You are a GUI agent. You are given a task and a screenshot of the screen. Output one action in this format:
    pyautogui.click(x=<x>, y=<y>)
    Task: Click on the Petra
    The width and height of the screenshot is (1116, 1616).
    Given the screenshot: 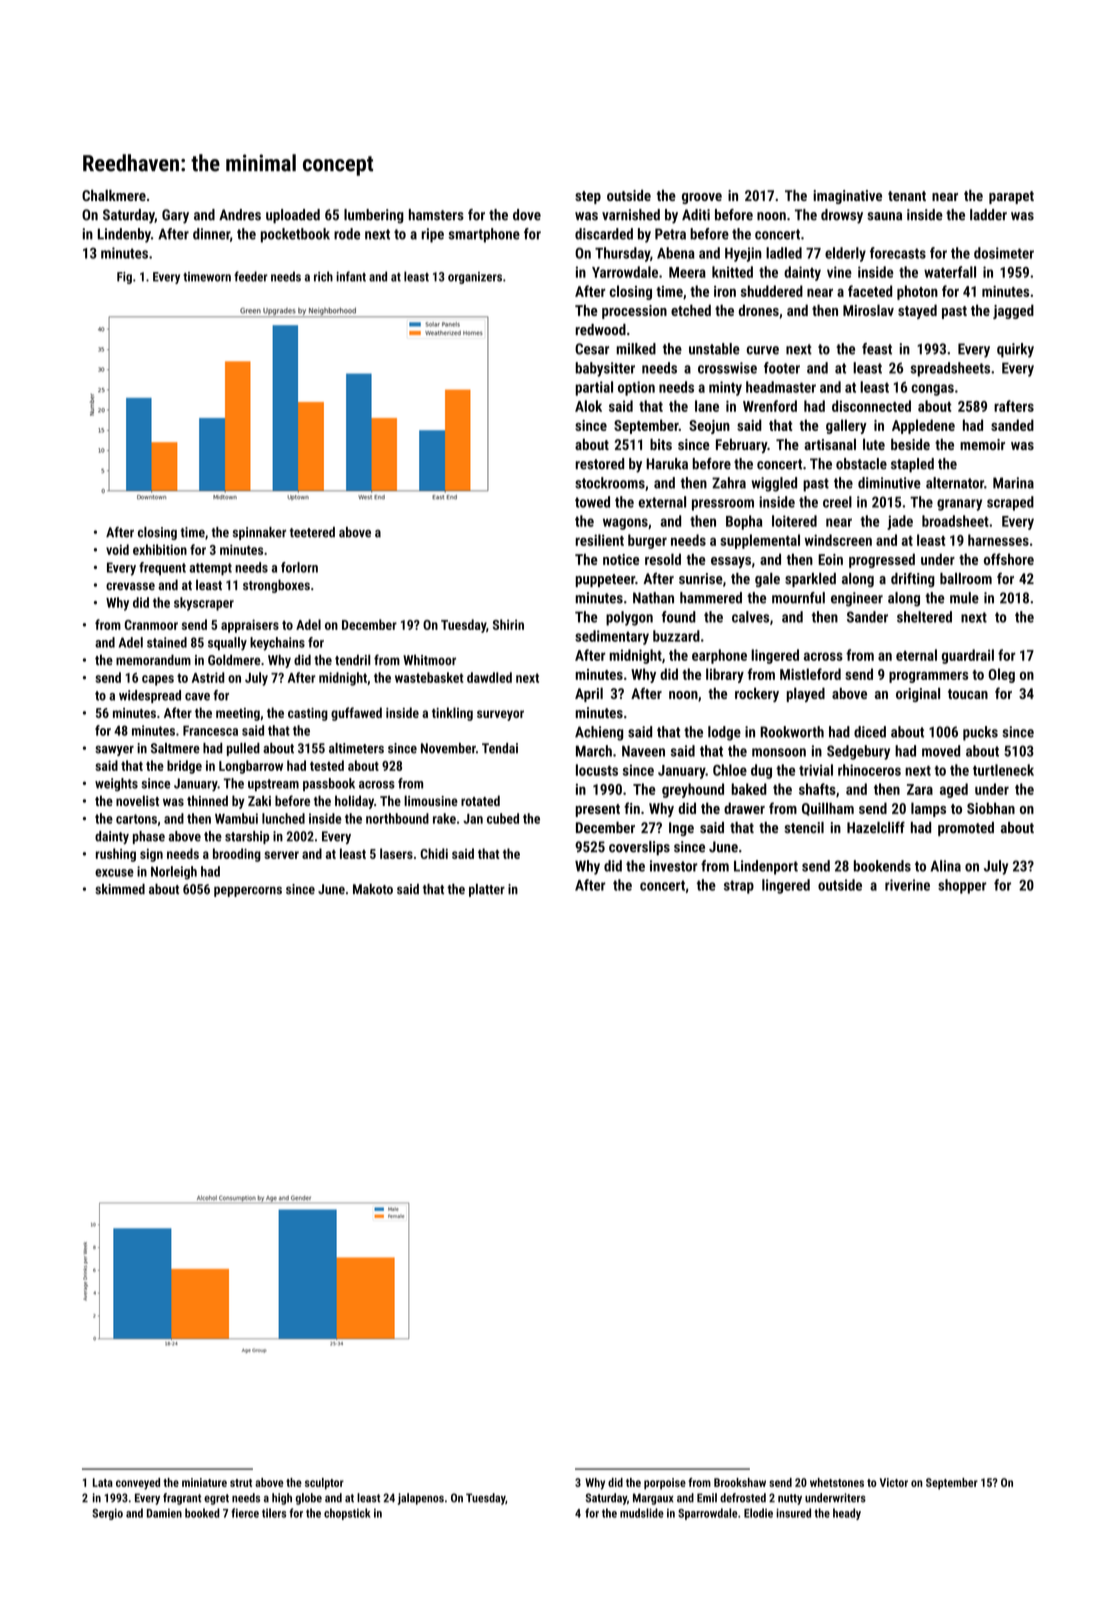 What is the action you would take?
    pyautogui.click(x=670, y=234)
